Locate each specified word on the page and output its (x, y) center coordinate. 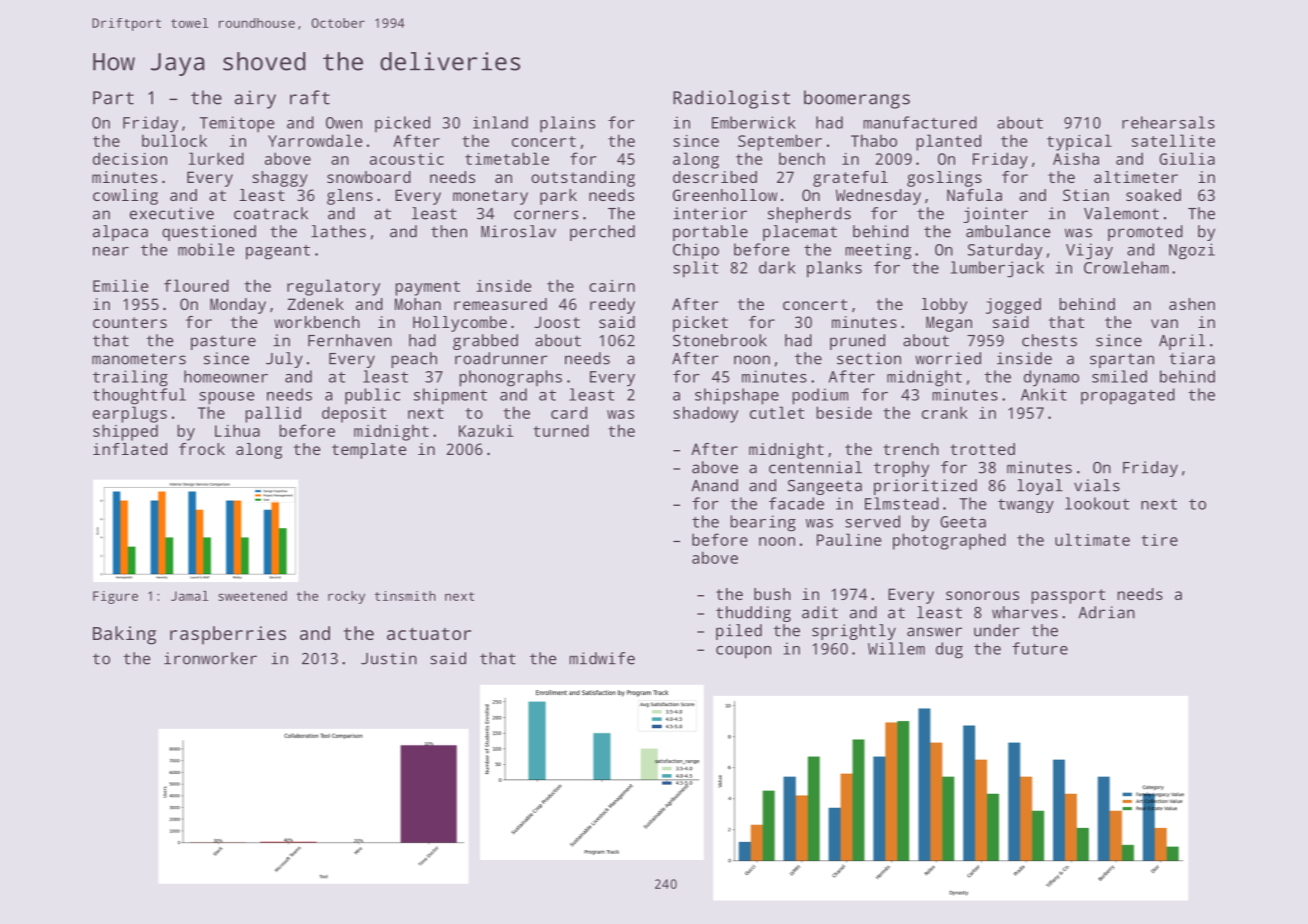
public (372, 396)
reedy (612, 306)
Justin (389, 658)
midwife (602, 658)
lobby (944, 306)
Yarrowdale (315, 140)
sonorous (982, 595)
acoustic (407, 159)
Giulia (1187, 158)
